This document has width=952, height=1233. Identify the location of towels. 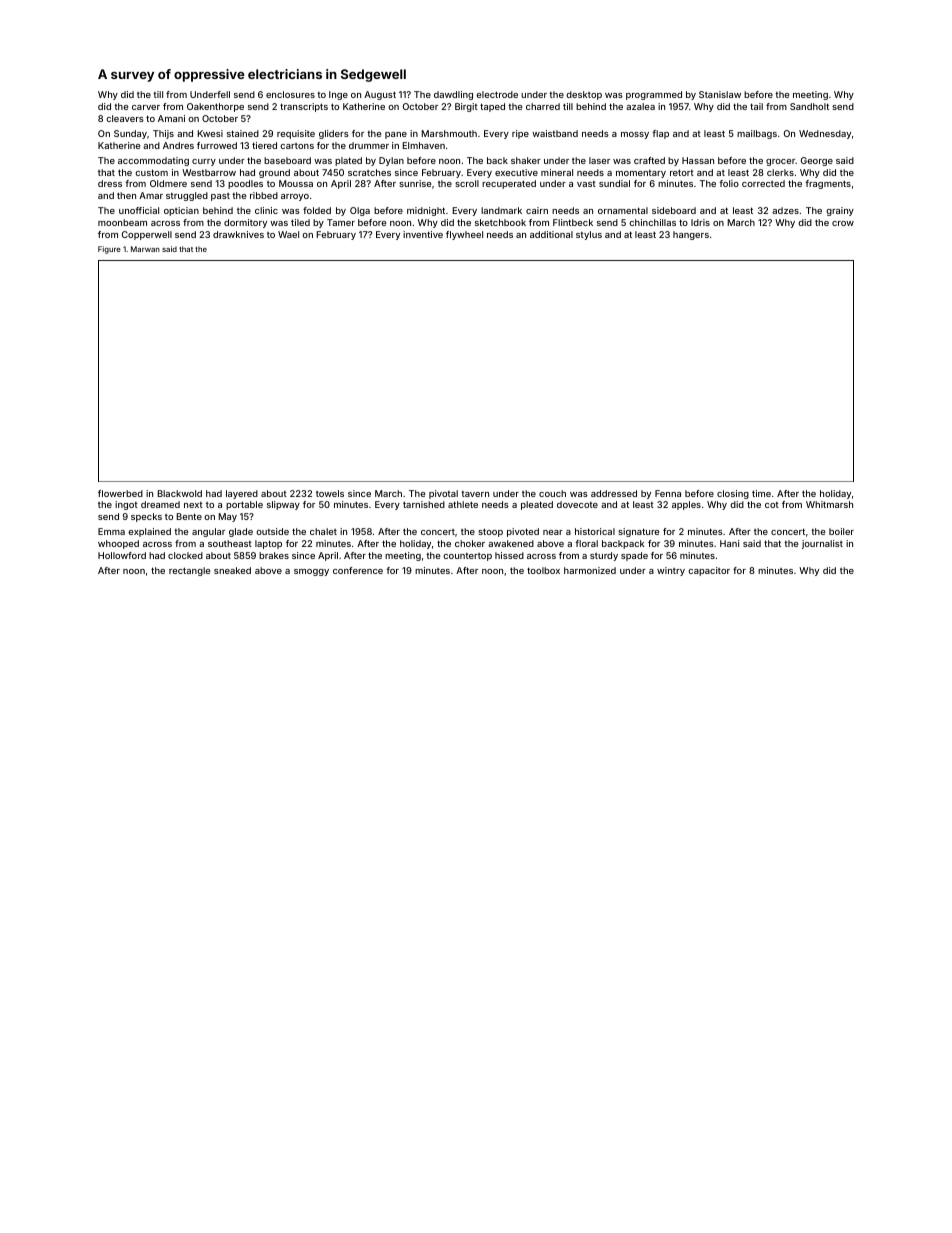
(330, 493).
